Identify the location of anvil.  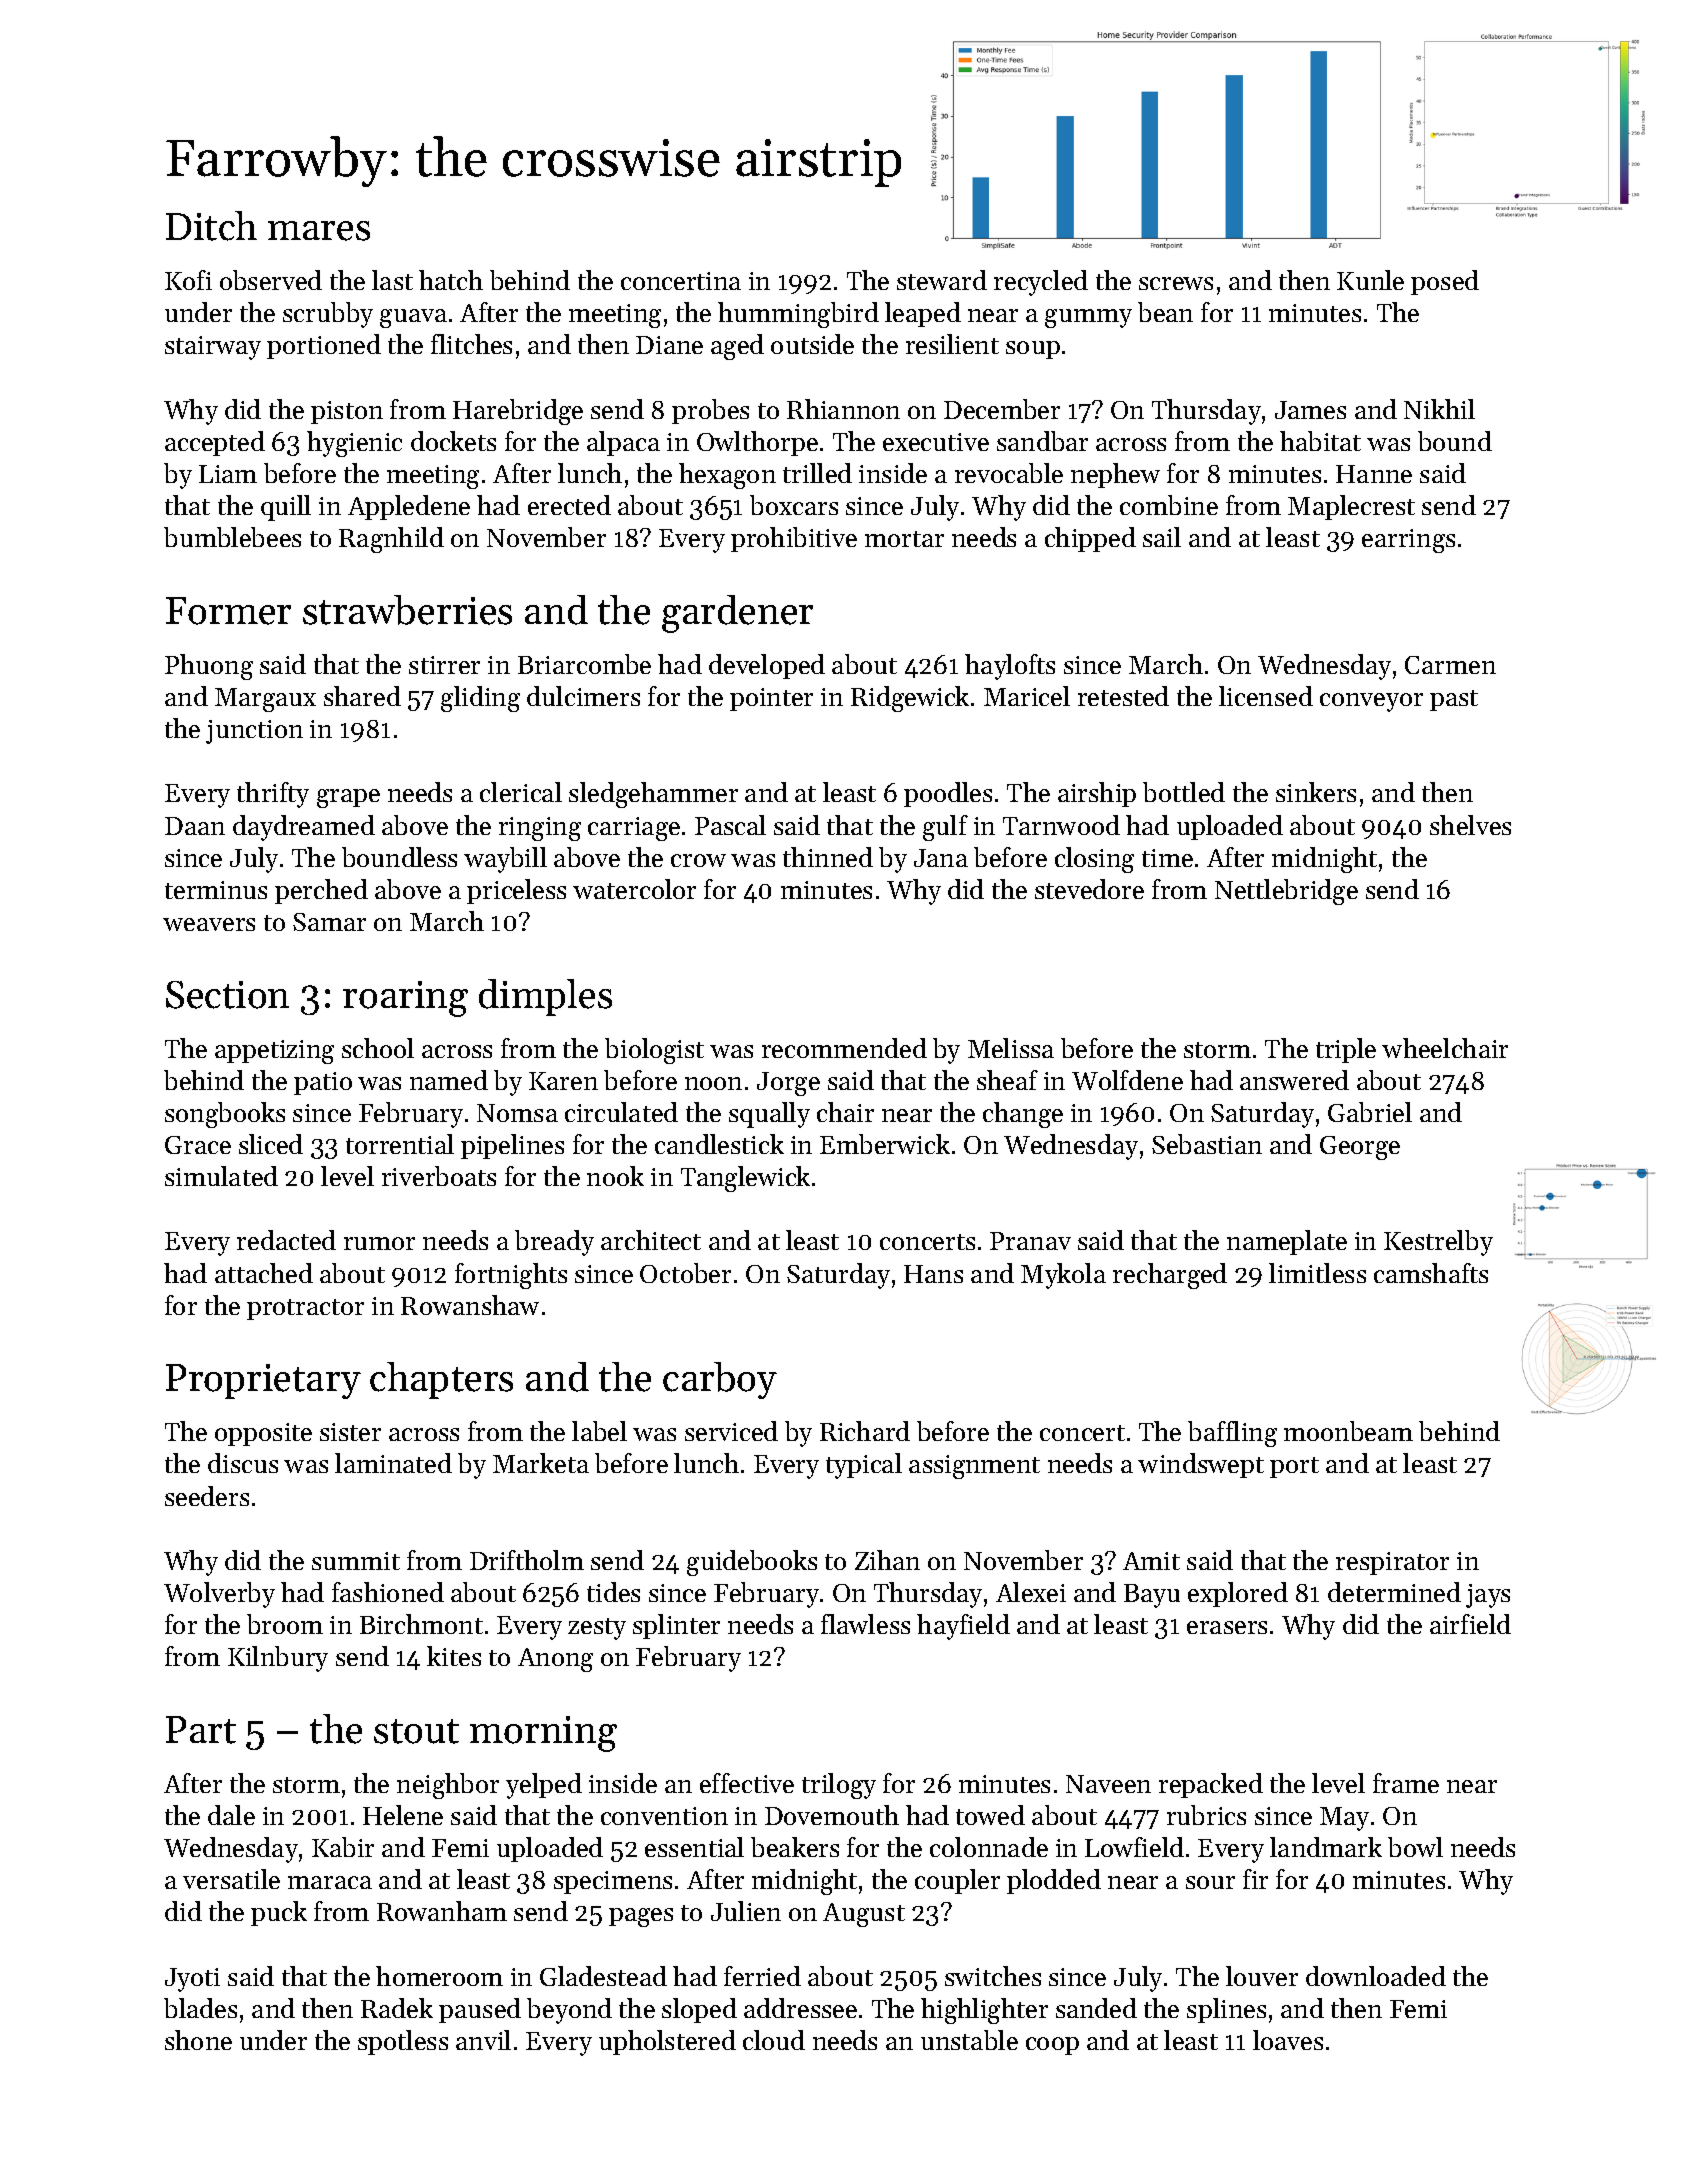
(483, 2040).
